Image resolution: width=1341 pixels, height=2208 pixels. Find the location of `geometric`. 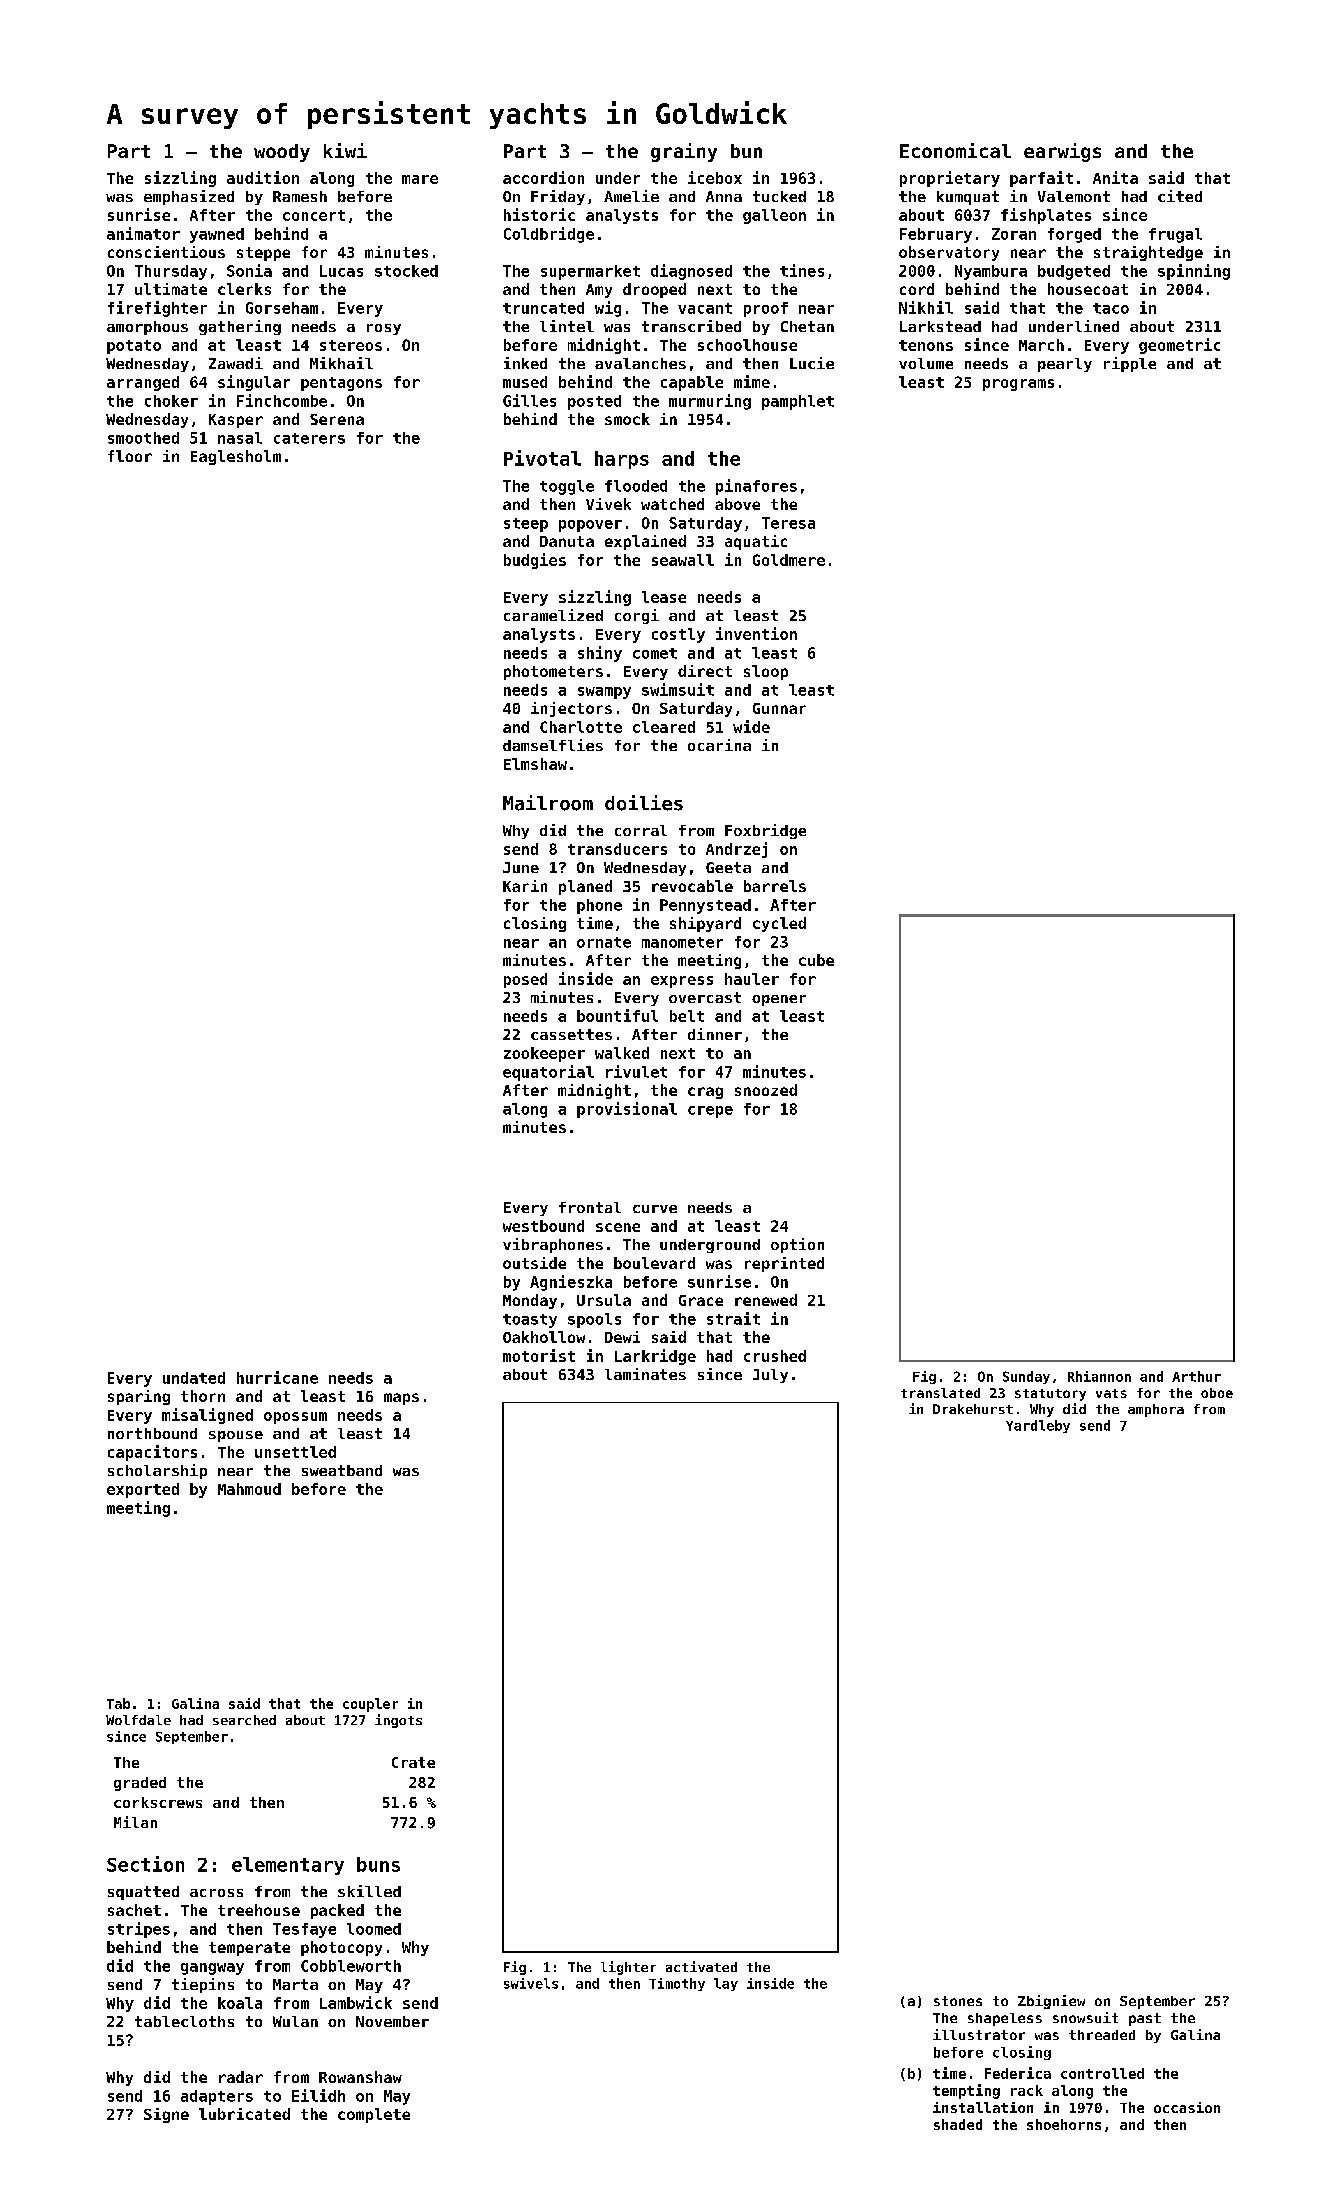

geometric is located at coordinates (1179, 346).
